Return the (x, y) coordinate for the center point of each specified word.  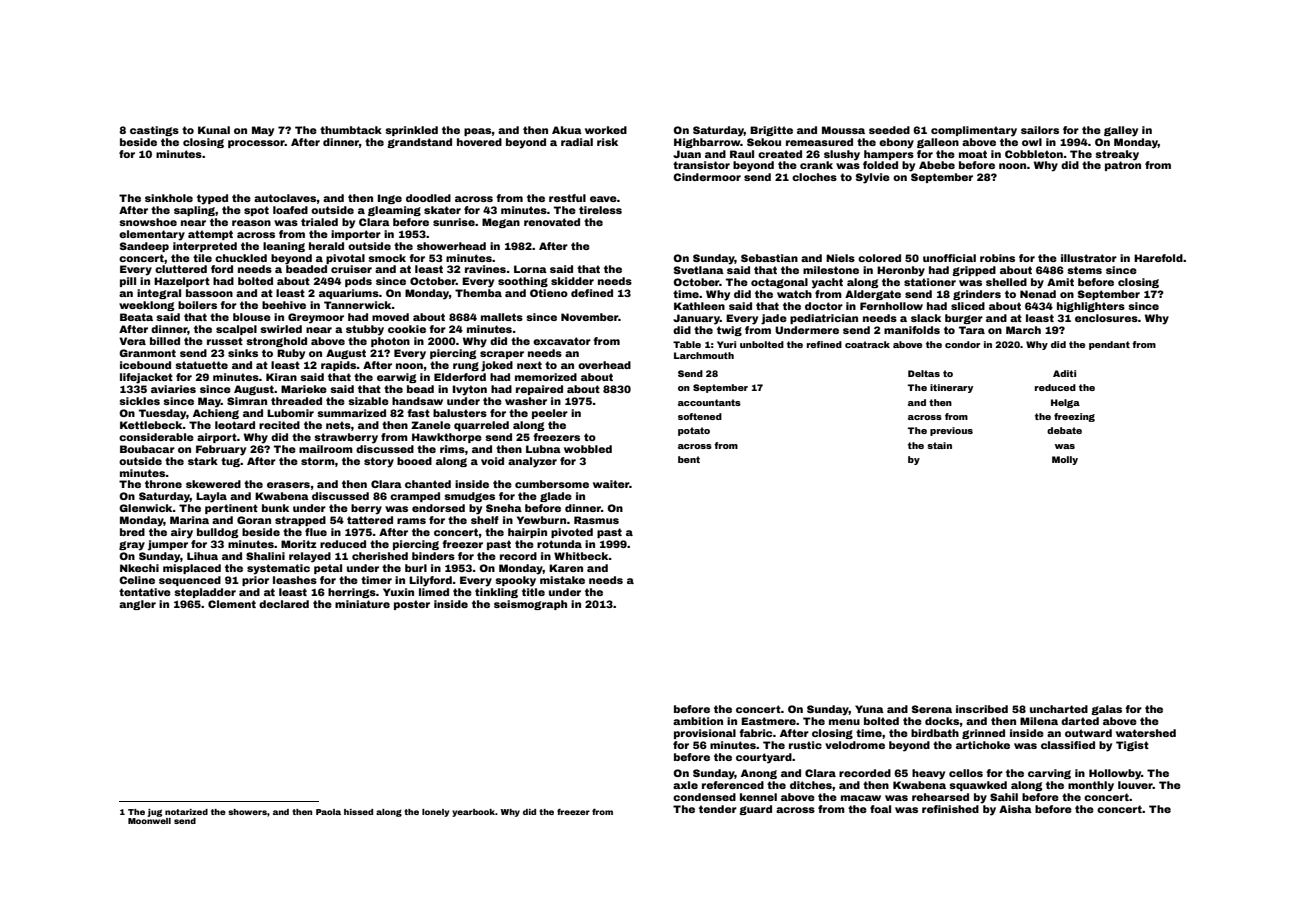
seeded (889, 130)
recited (279, 425)
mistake (562, 580)
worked (606, 130)
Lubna (543, 449)
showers (247, 812)
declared (284, 604)
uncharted (1059, 709)
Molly (1065, 460)
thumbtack (351, 130)
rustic (805, 745)
